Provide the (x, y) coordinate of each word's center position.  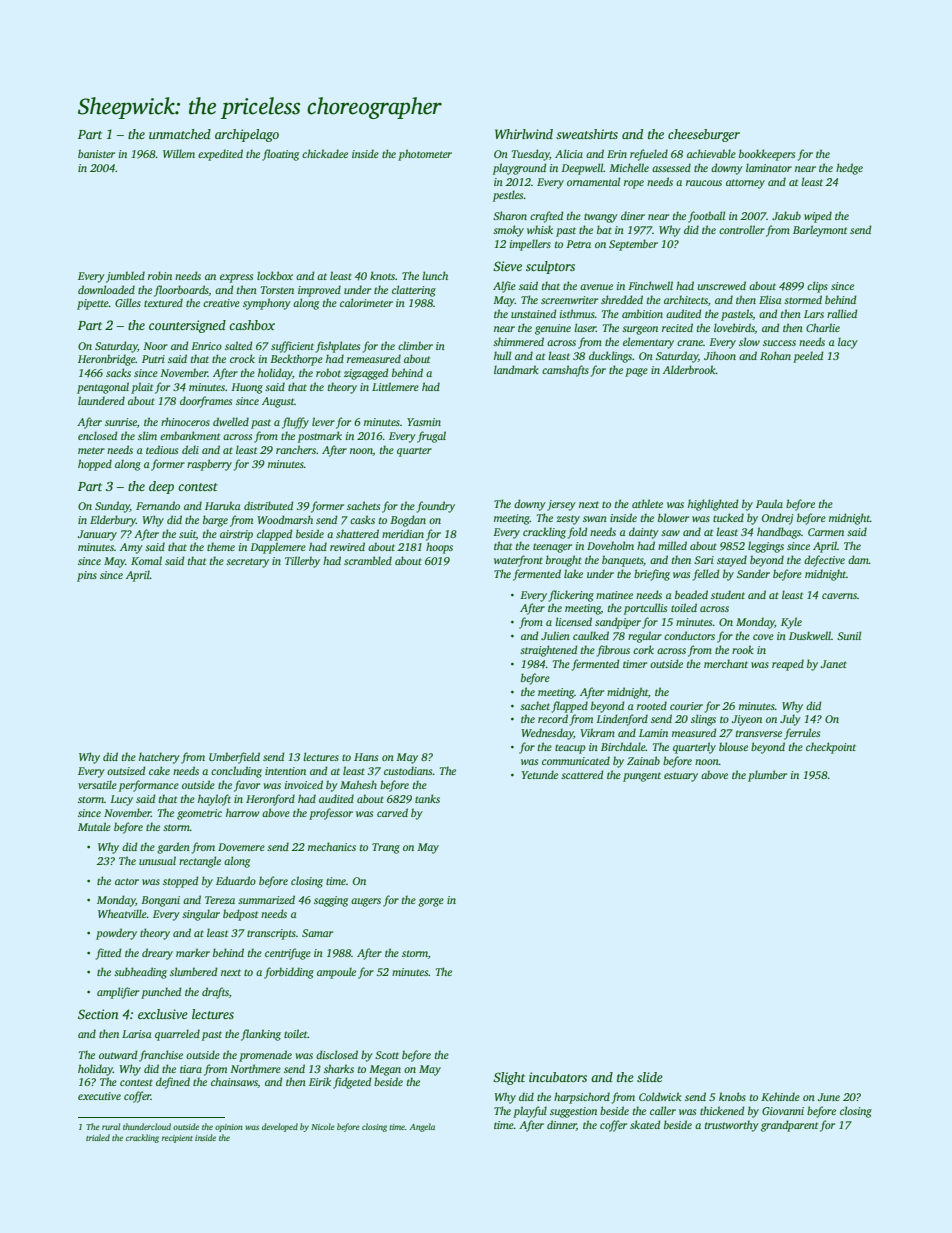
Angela (422, 1127)
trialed (98, 1137)
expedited (220, 155)
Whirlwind (524, 134)
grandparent (789, 1126)
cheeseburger (704, 135)
